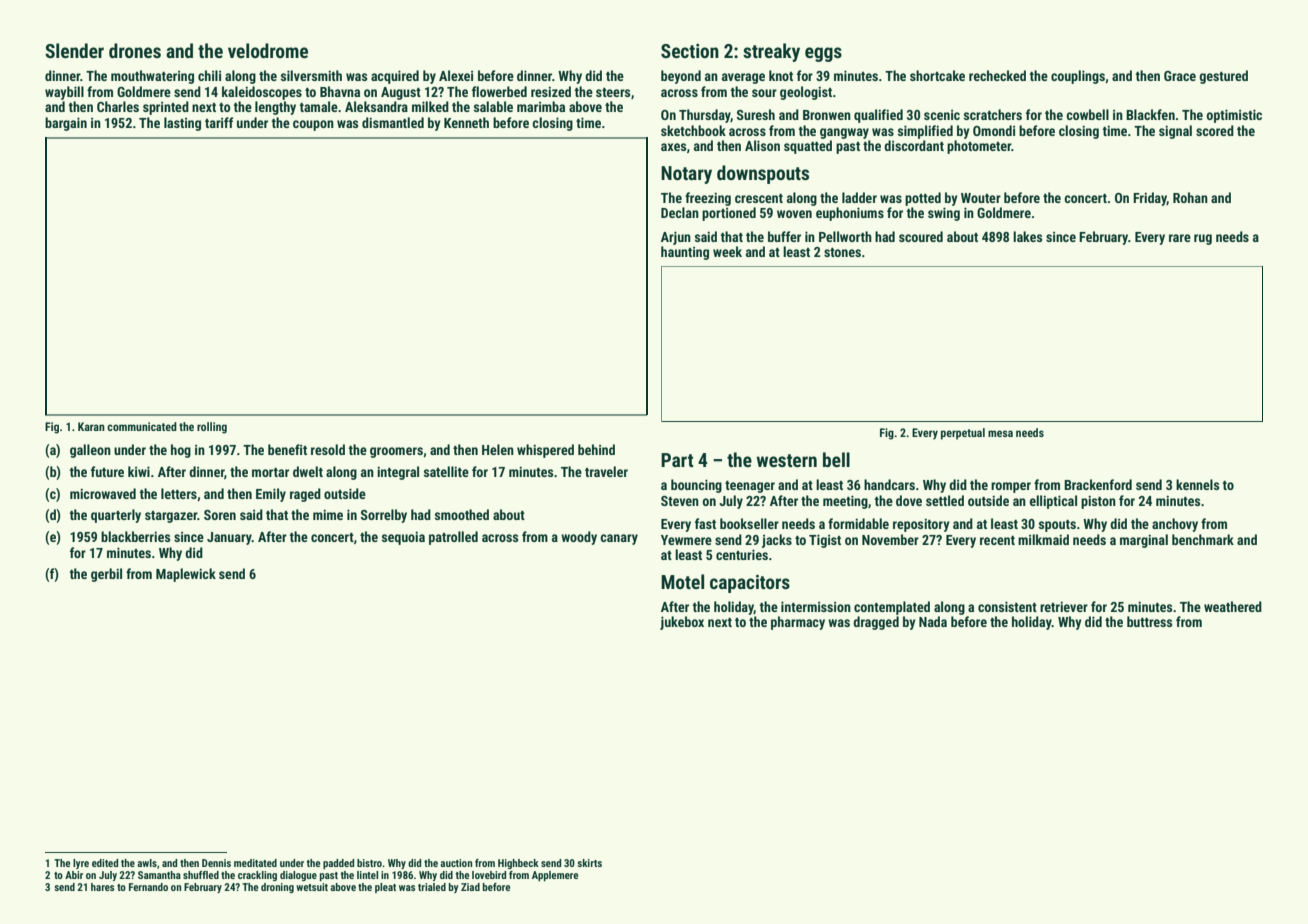 This image has width=1308, height=924. What do you see at coordinates (1144, 541) in the image?
I see `marginal` at bounding box center [1144, 541].
